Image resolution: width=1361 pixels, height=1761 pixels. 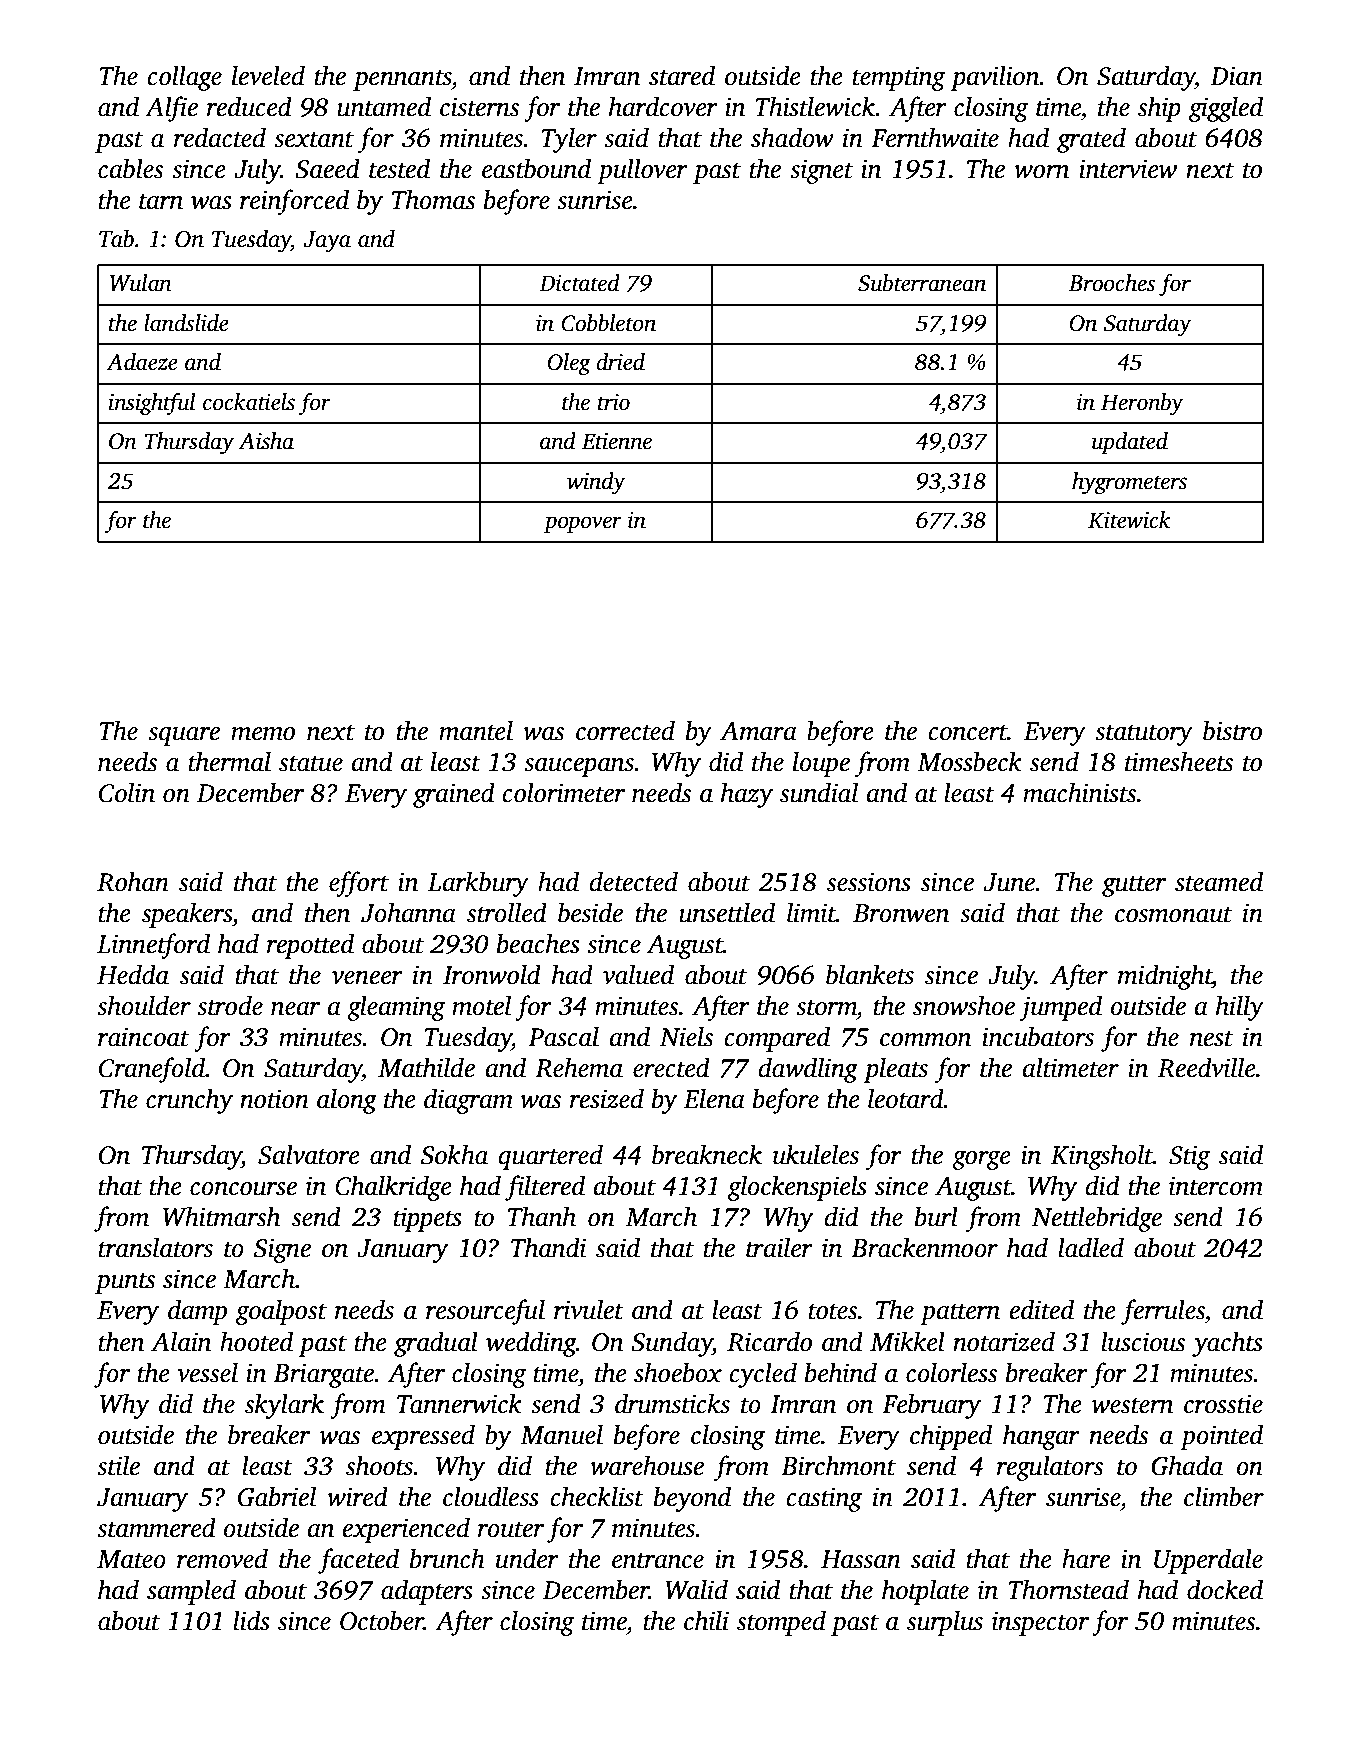 I want to click on Thandi, so click(x=548, y=1247).
